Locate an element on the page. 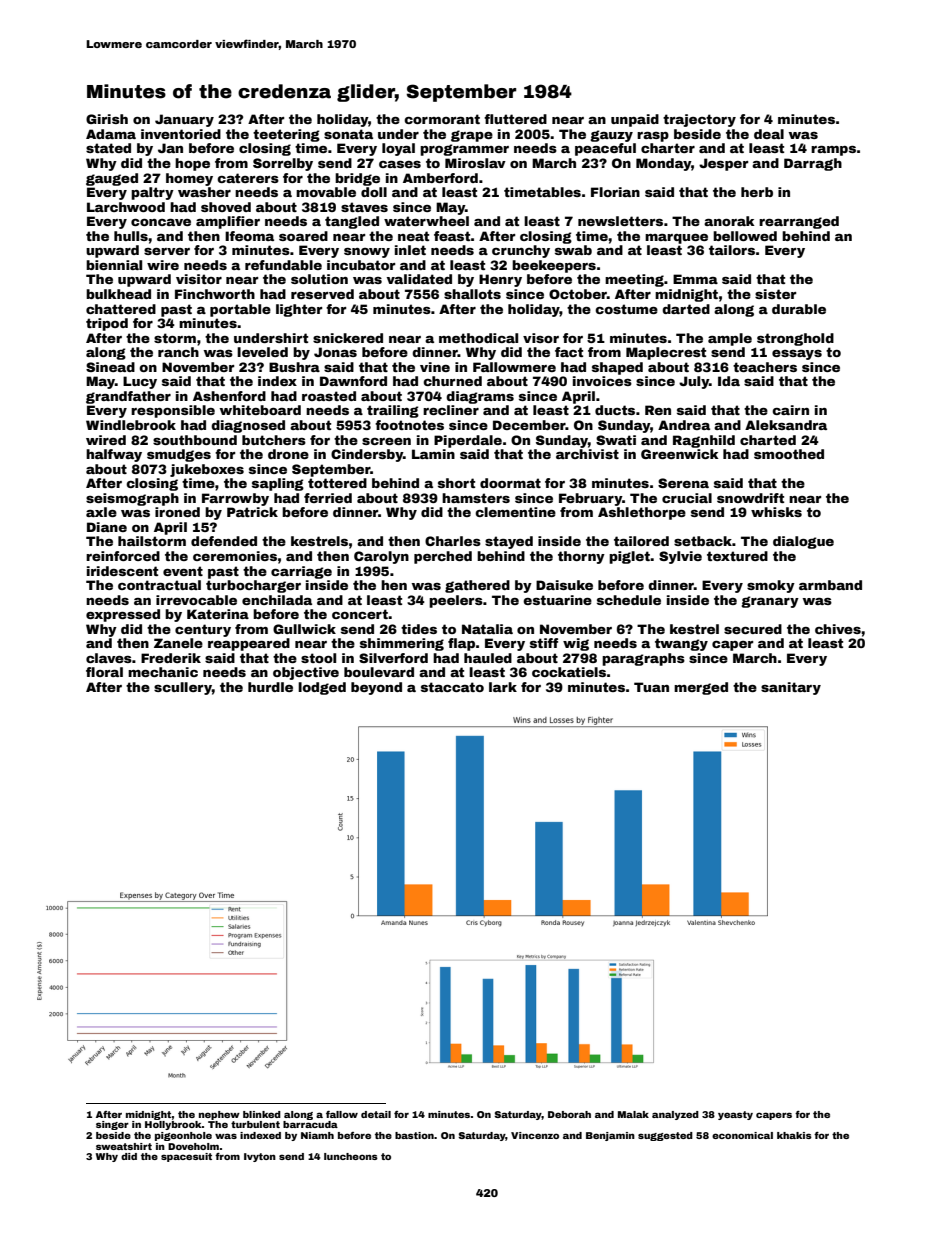 The height and width of the document is (1233, 952). sweatshirt is located at coordinates (124, 1146).
